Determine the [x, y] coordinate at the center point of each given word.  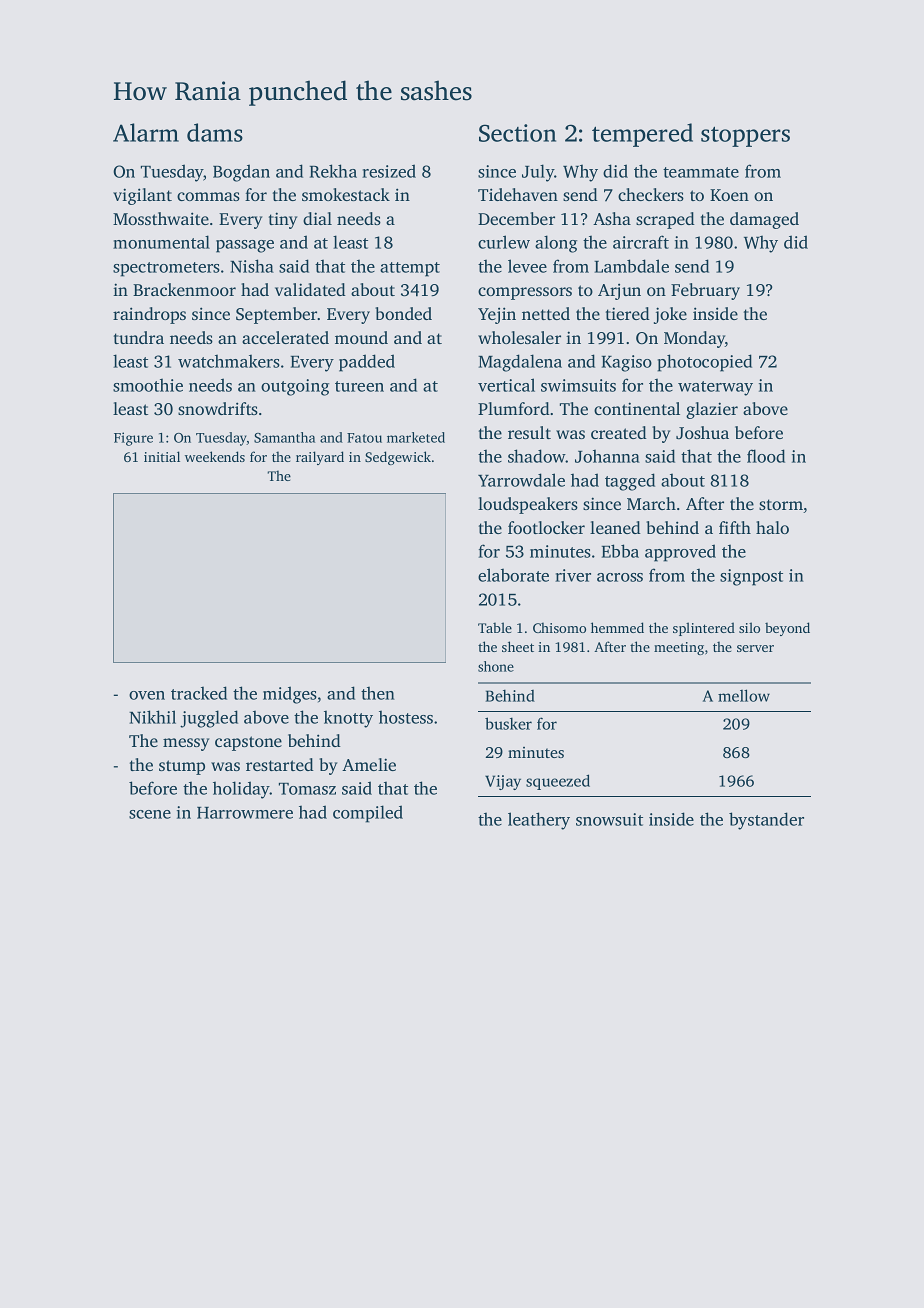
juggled [209, 719]
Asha [612, 218]
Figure [133, 439]
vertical [506, 385]
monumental [161, 242]
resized [389, 171]
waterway [715, 388]
